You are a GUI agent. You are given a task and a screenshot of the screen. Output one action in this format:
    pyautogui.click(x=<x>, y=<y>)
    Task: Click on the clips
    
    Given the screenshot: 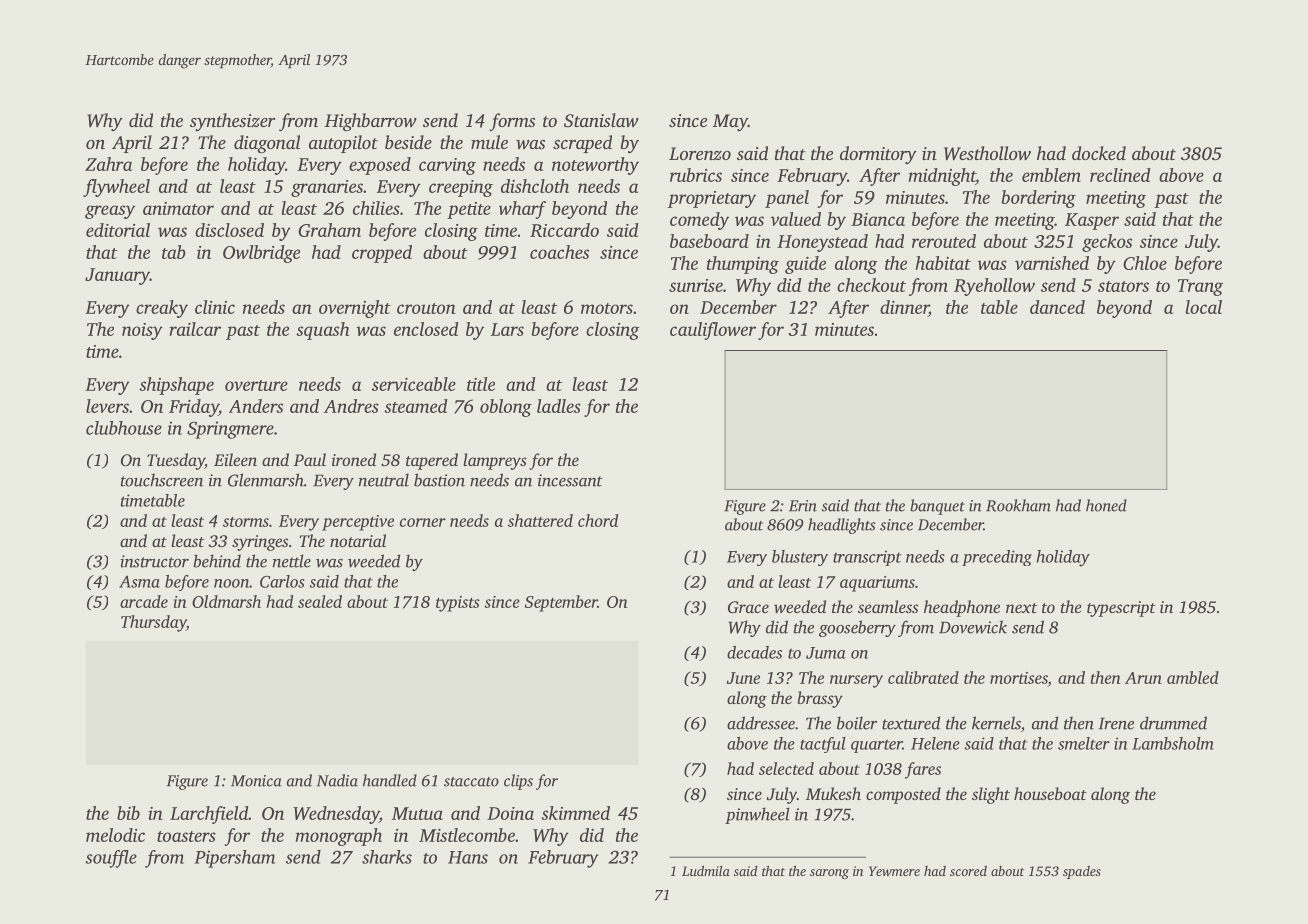 What is the action you would take?
    pyautogui.click(x=518, y=782)
